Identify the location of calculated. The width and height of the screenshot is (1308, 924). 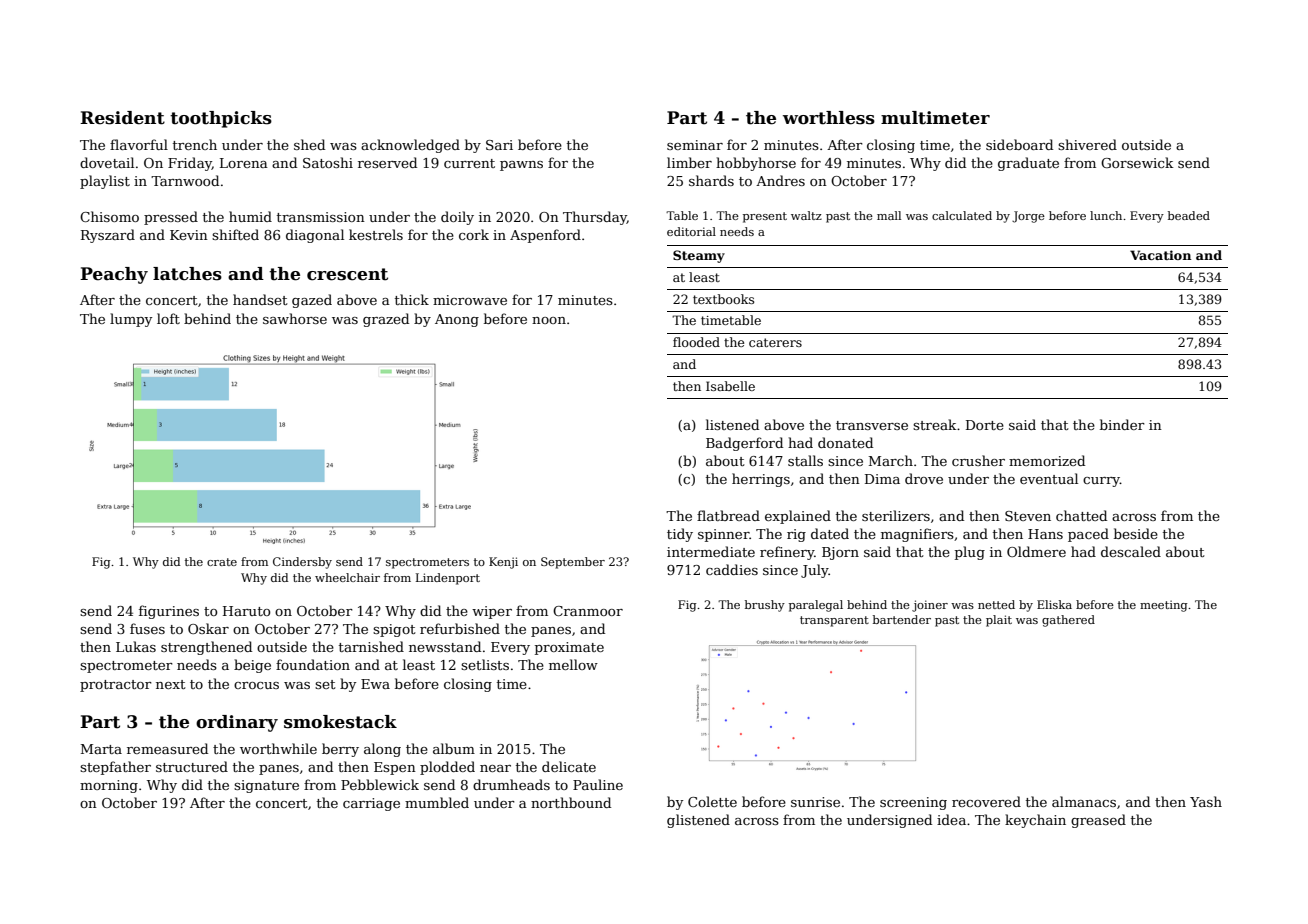
(962, 215).
